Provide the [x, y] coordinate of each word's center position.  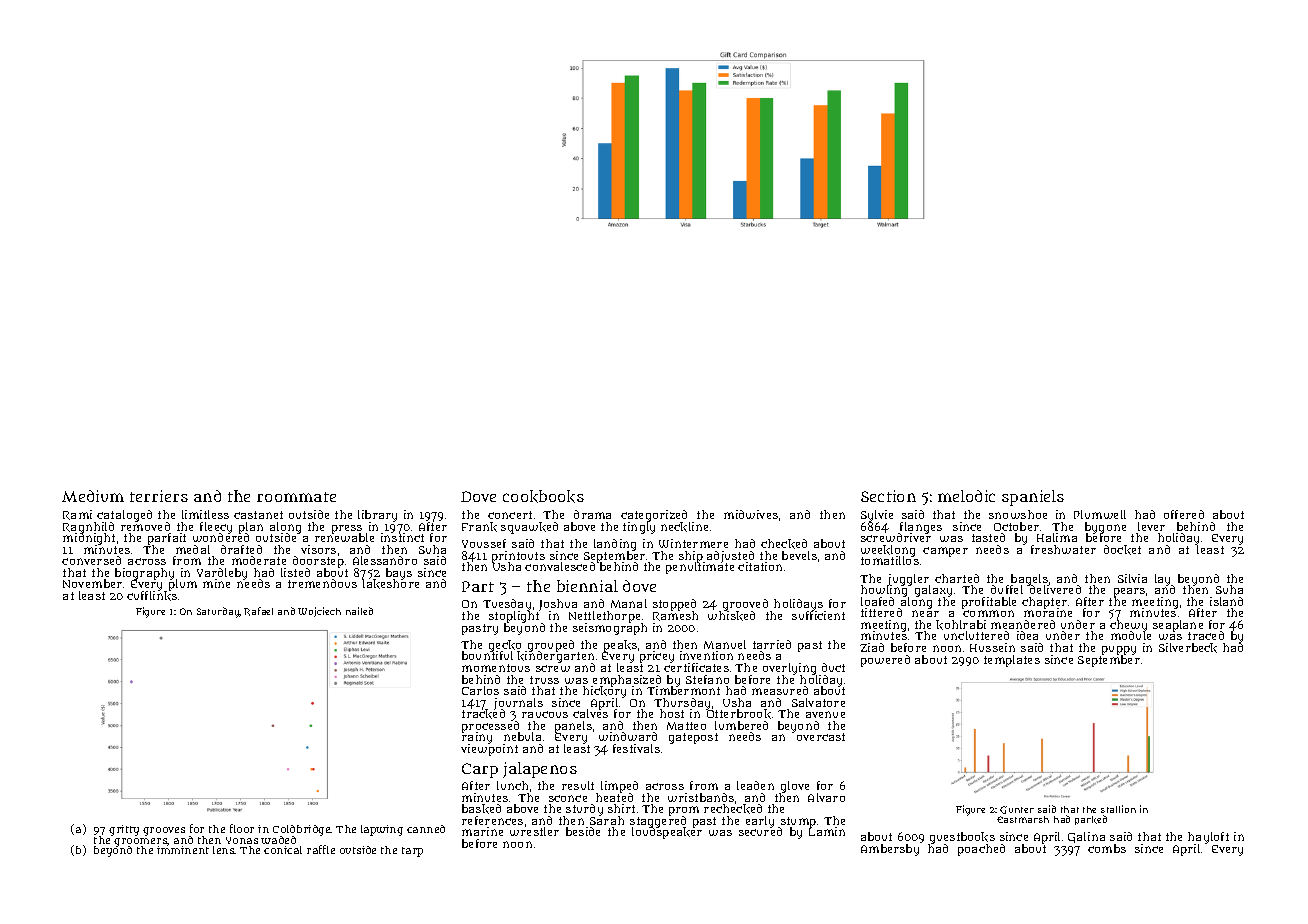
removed [145, 526]
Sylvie [877, 516]
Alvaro [826, 797]
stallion [1118, 809]
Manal [629, 603]
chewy [1128, 626]
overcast [821, 737]
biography [146, 574]
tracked [483, 714]
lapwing [382, 830]
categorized [654, 516]
